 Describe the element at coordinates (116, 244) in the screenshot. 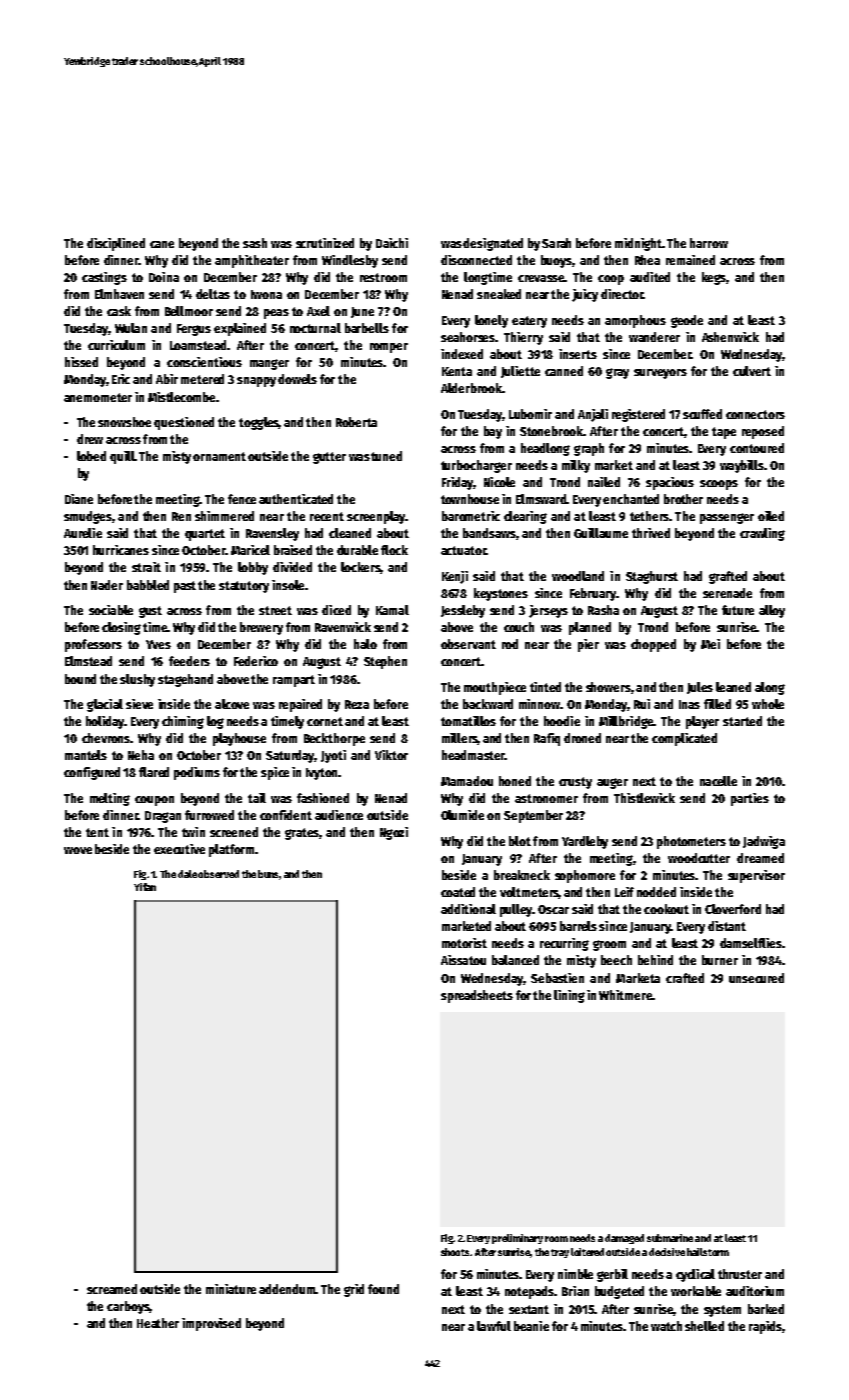

I see `disciplined` at that location.
